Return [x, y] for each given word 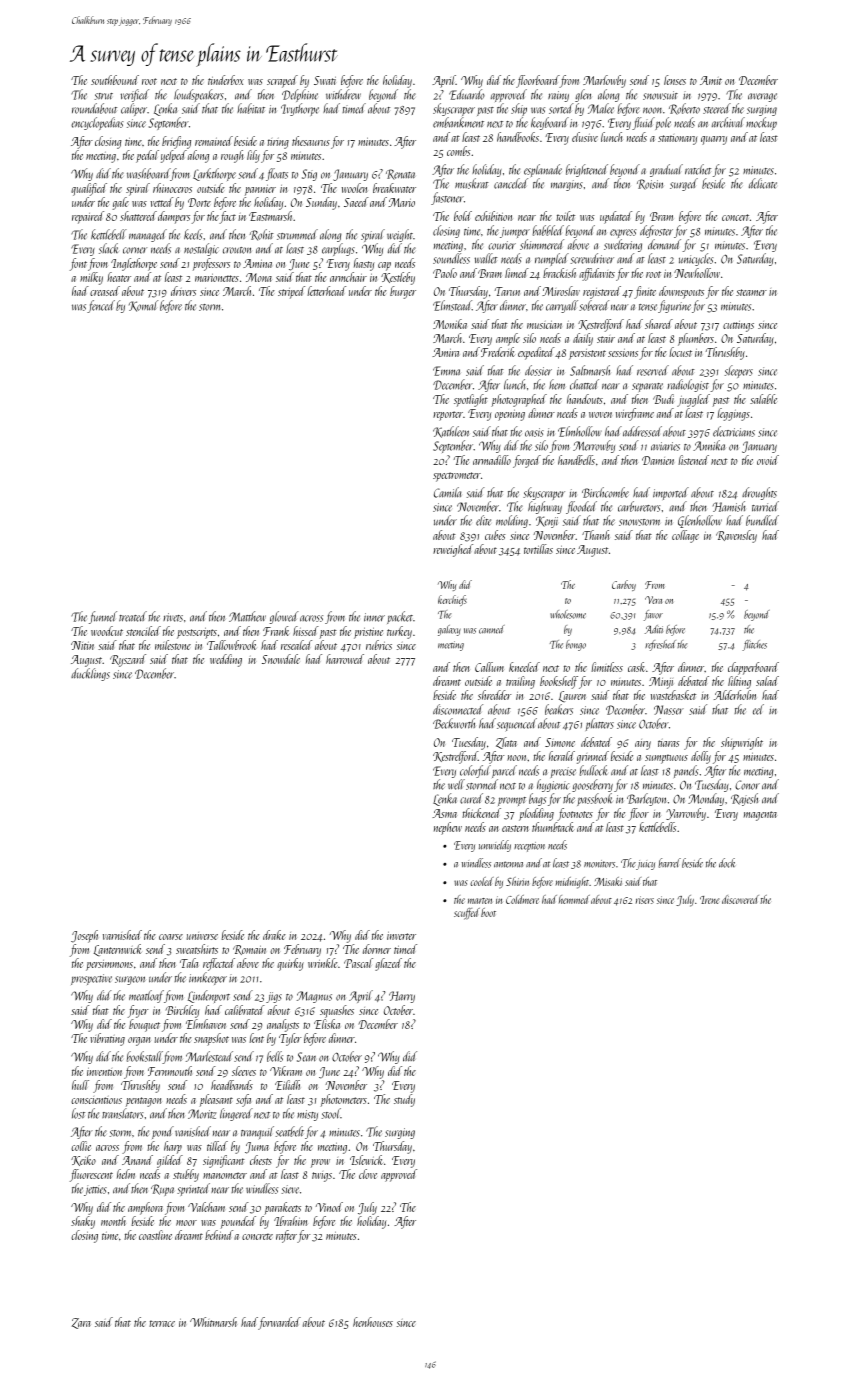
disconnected [458, 709]
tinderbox [226, 80]
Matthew [247, 616]
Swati [325, 80]
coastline [155, 1235]
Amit [711, 80]
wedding [226, 660]
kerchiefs [452, 600]
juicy [645, 865]
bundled [762, 520]
